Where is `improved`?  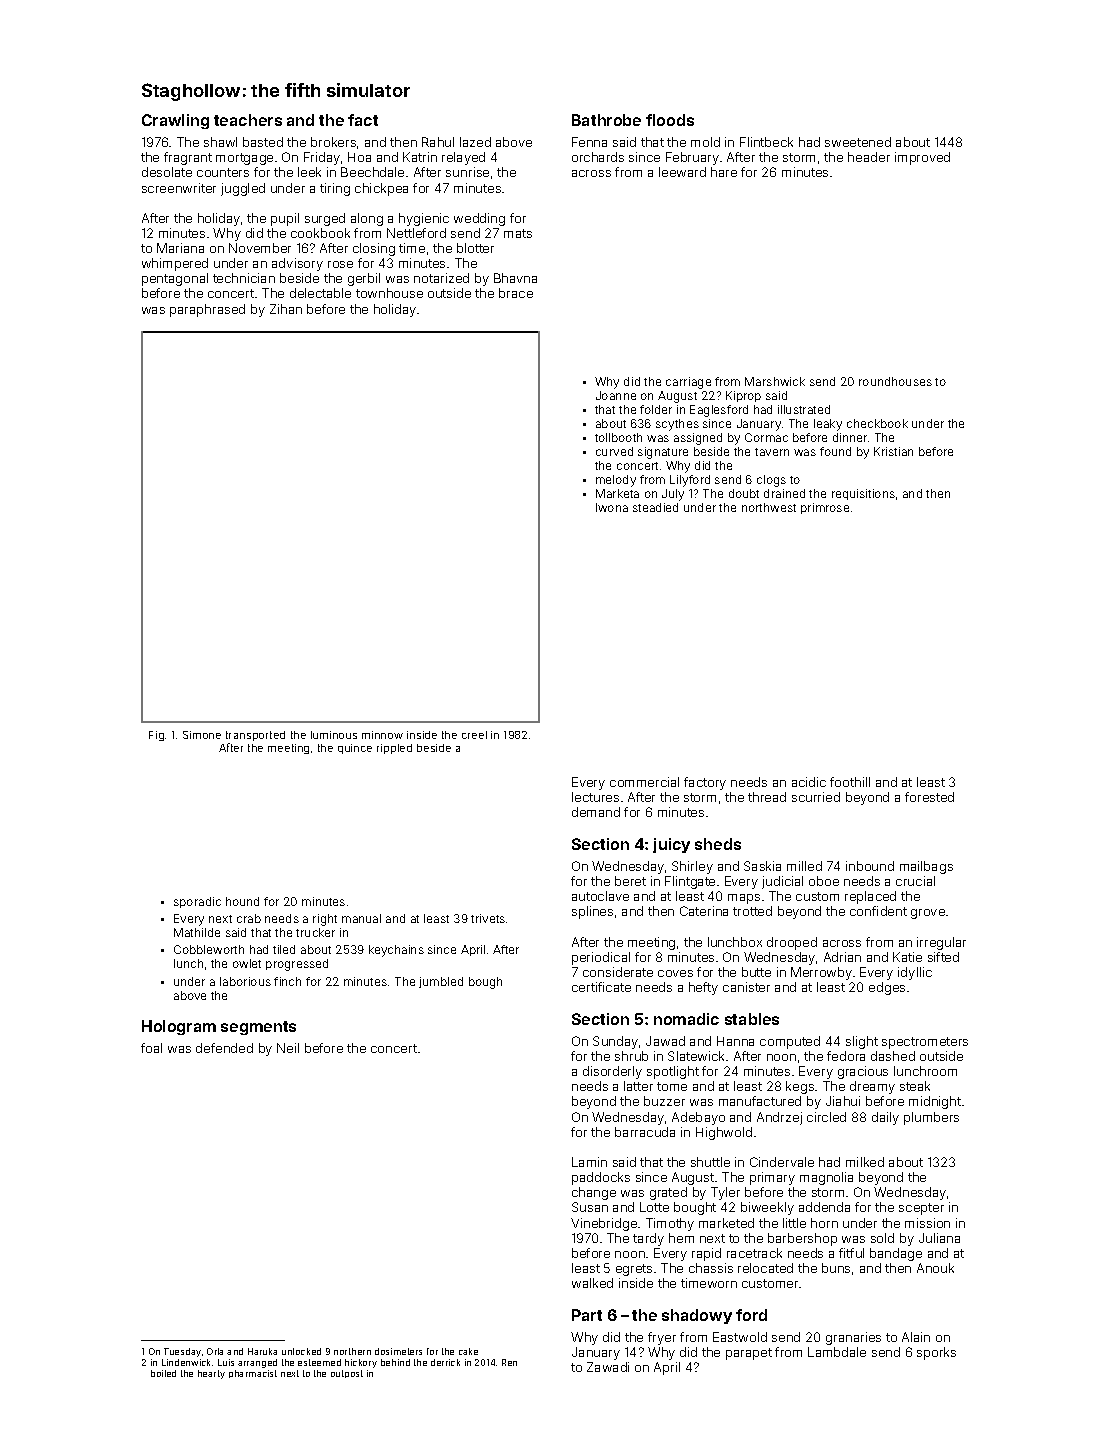
improved is located at coordinates (922, 158).
